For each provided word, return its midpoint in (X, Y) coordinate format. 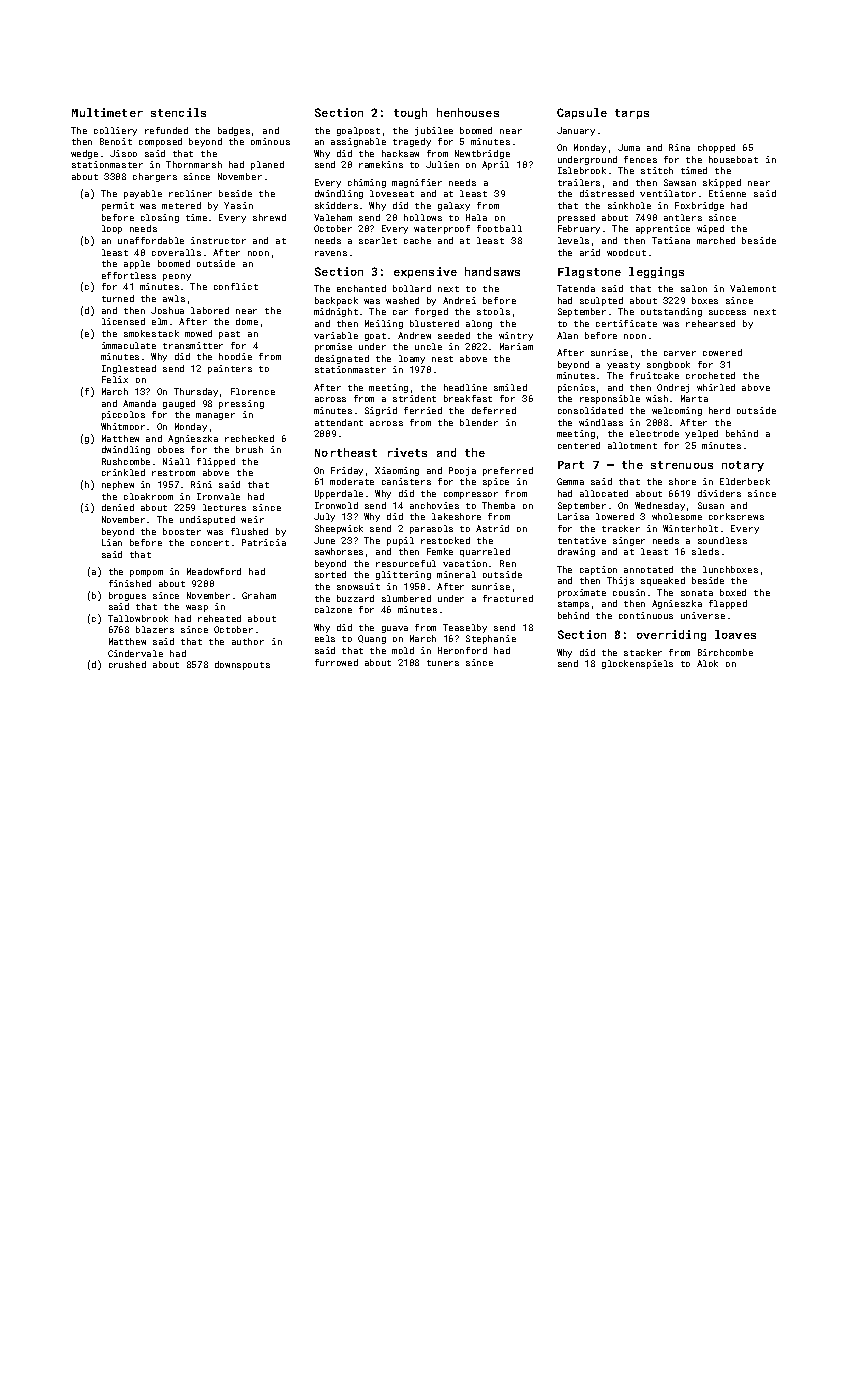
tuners (443, 663)
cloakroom (148, 496)
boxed (733, 592)
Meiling (384, 324)
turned (118, 298)
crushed (127, 664)
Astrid (492, 528)
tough (410, 113)
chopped (716, 148)
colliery (115, 131)
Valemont (753, 288)
